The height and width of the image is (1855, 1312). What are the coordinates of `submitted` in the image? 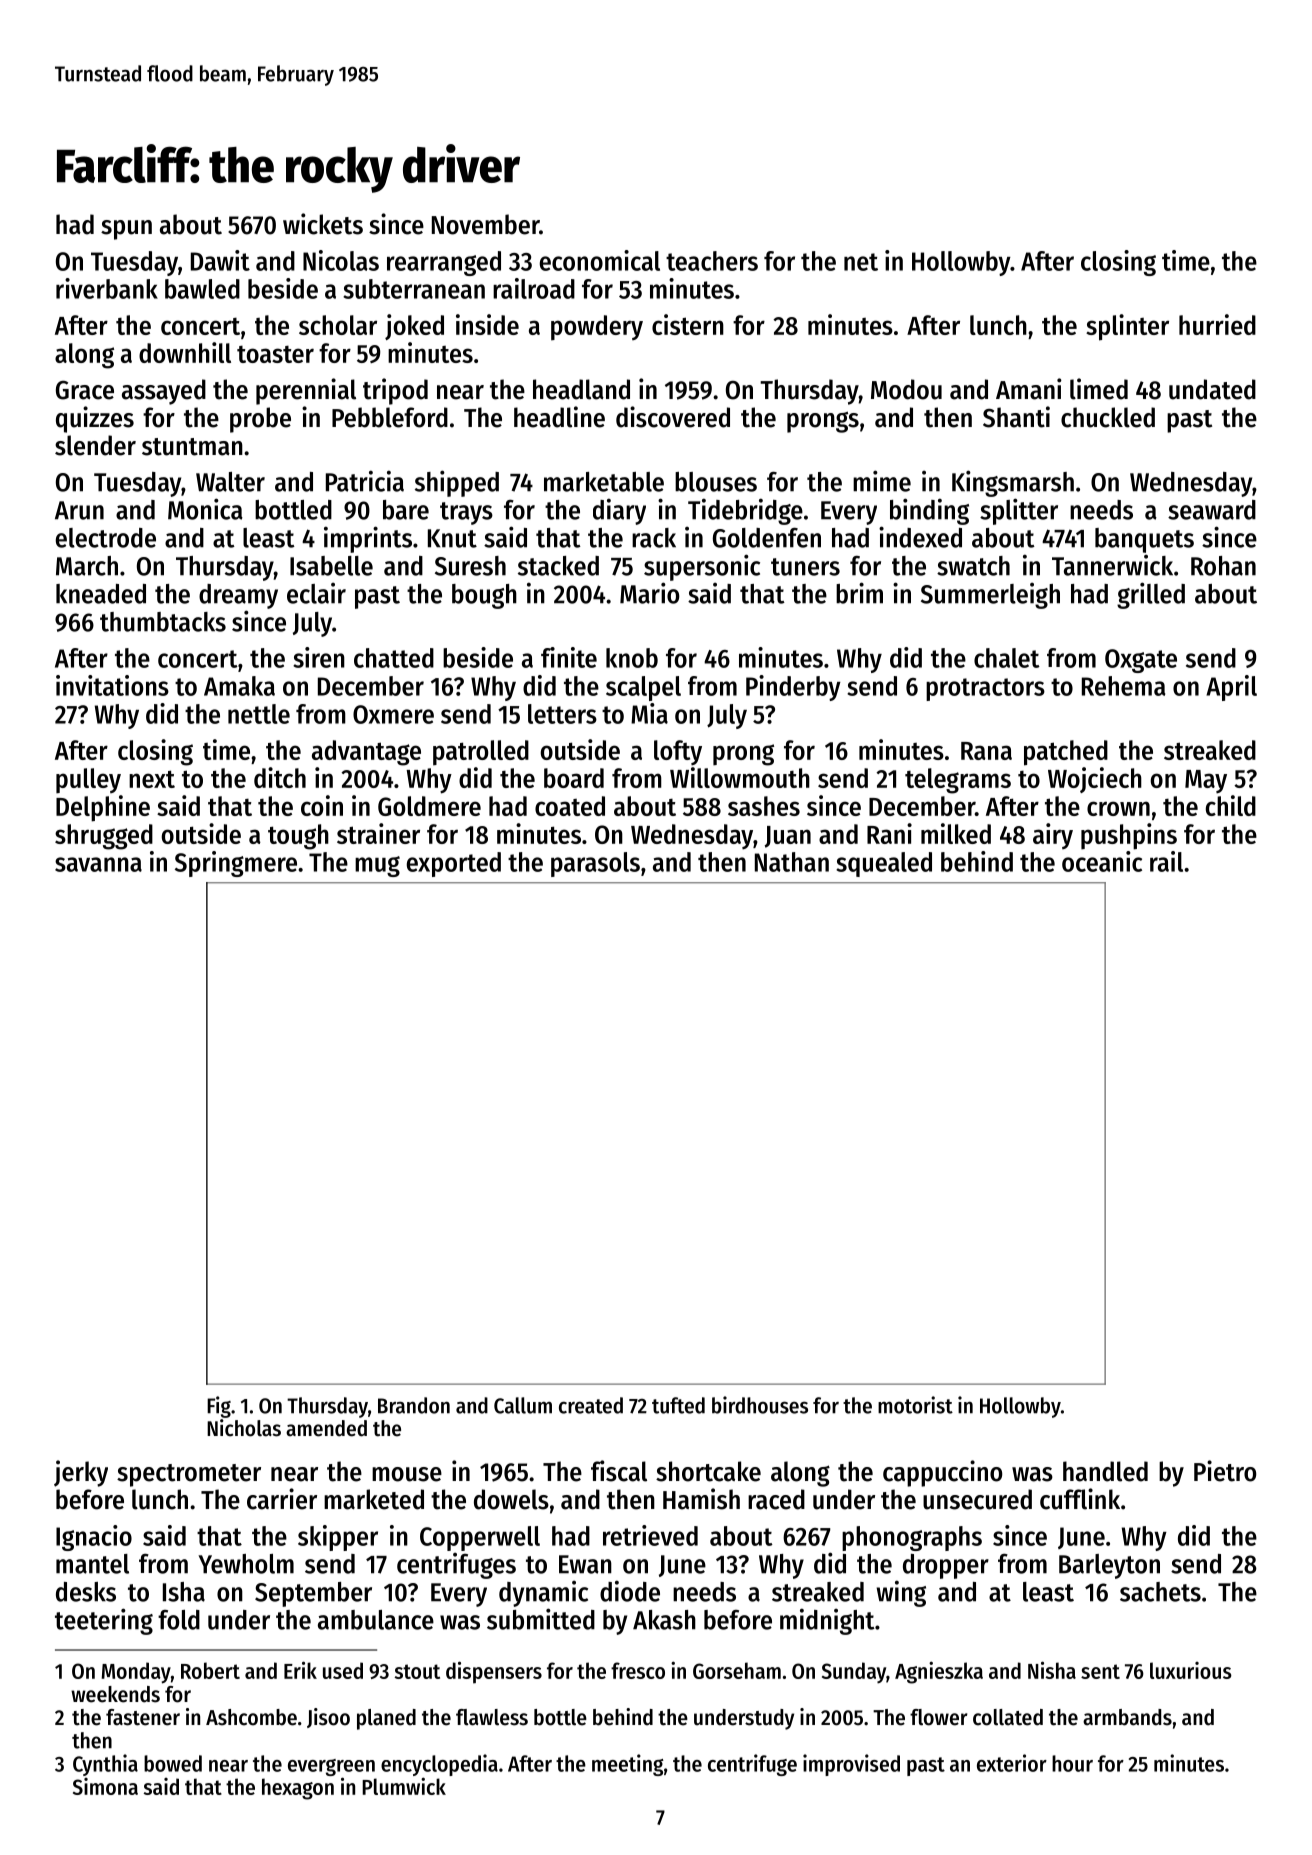 It's located at (541, 1619).
